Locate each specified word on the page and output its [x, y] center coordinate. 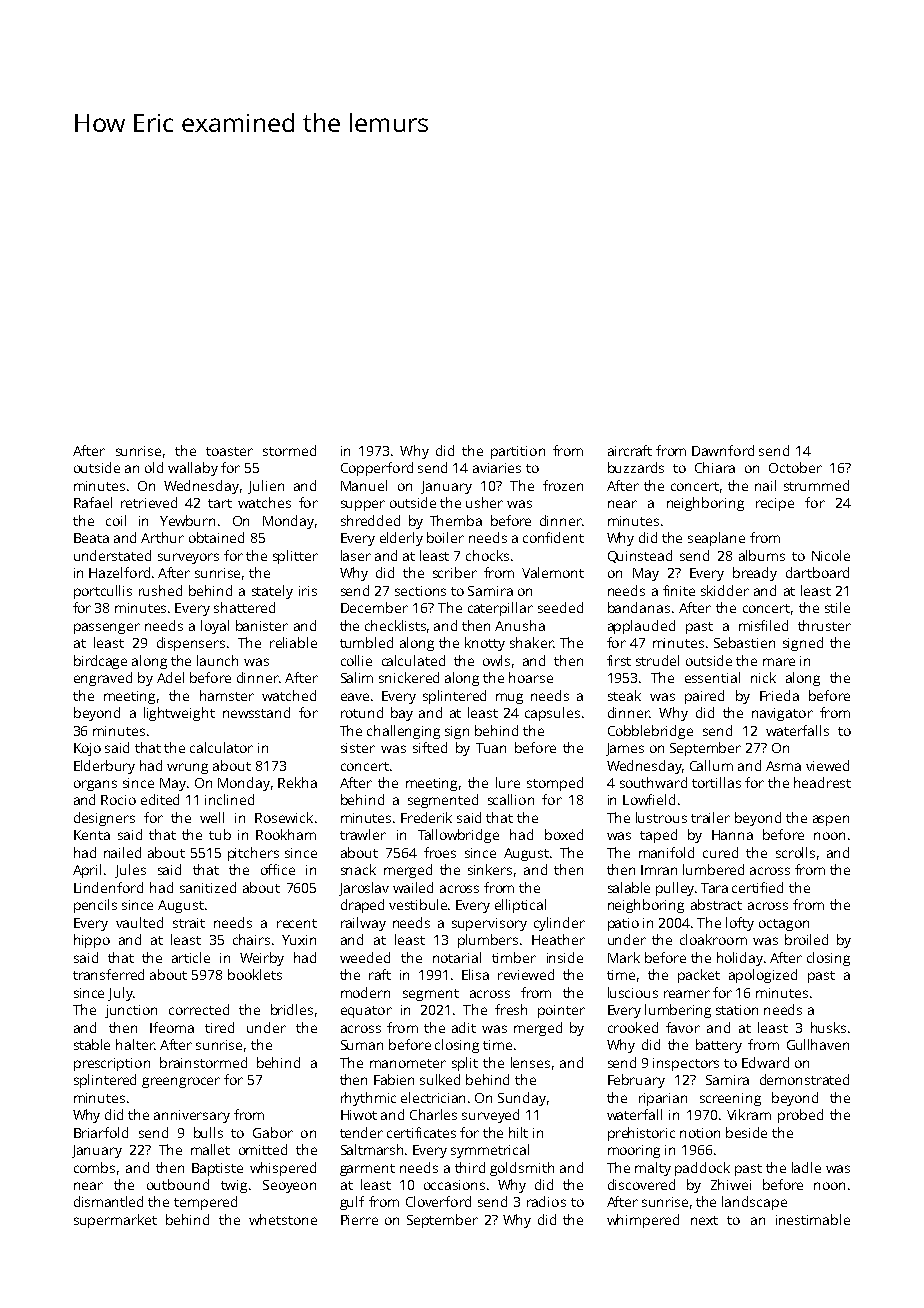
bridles [292, 1009]
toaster [229, 451]
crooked [633, 1027]
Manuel [364, 485]
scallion [511, 799]
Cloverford [438, 1201]
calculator [221, 747]
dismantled [108, 1201]
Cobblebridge [650, 732]
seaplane [716, 539]
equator [366, 1012]
